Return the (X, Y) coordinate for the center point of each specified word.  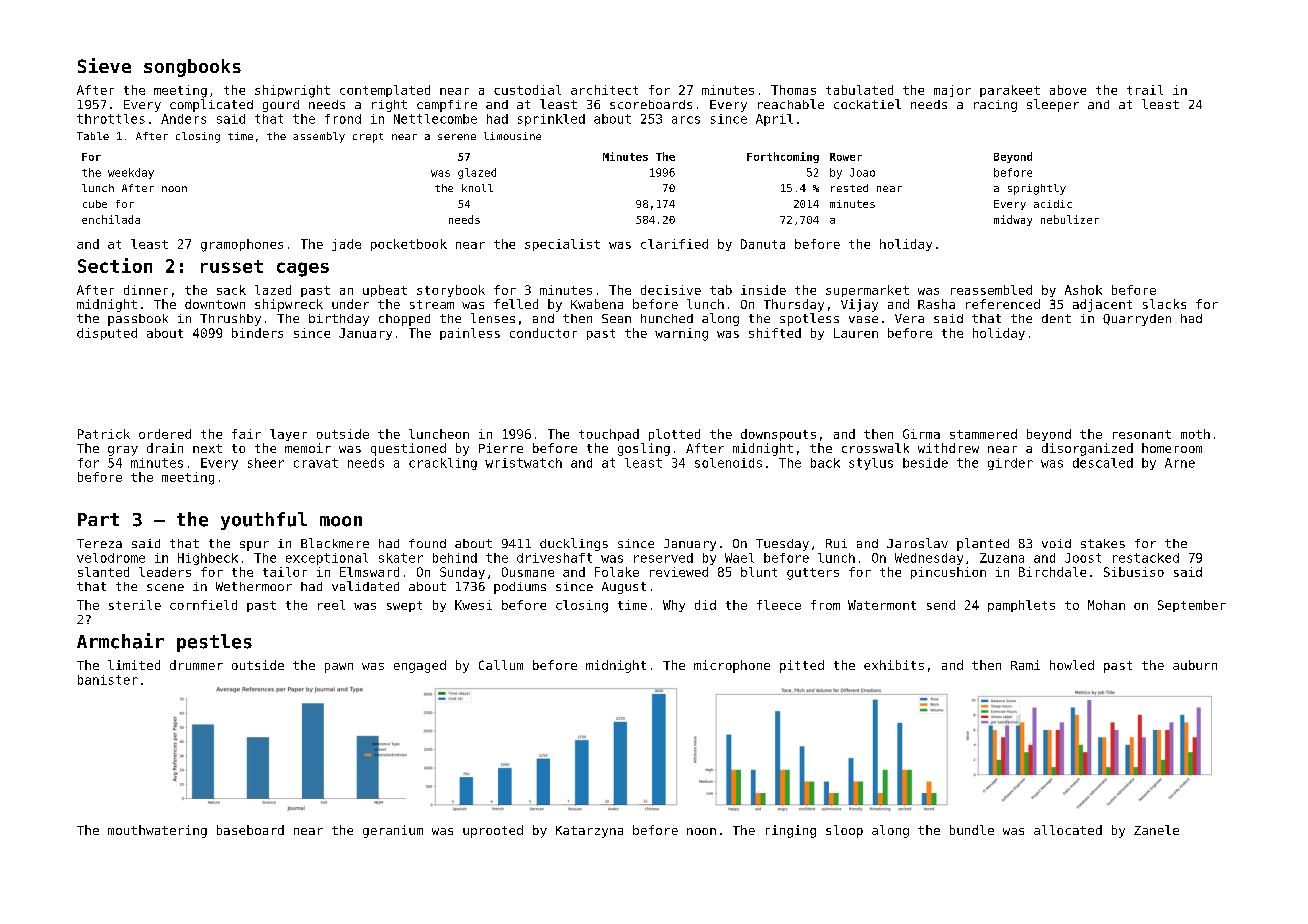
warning (681, 334)
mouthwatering (157, 831)
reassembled (991, 290)
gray (123, 451)
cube (95, 204)
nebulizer (1070, 219)
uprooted (493, 831)
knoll (477, 188)
